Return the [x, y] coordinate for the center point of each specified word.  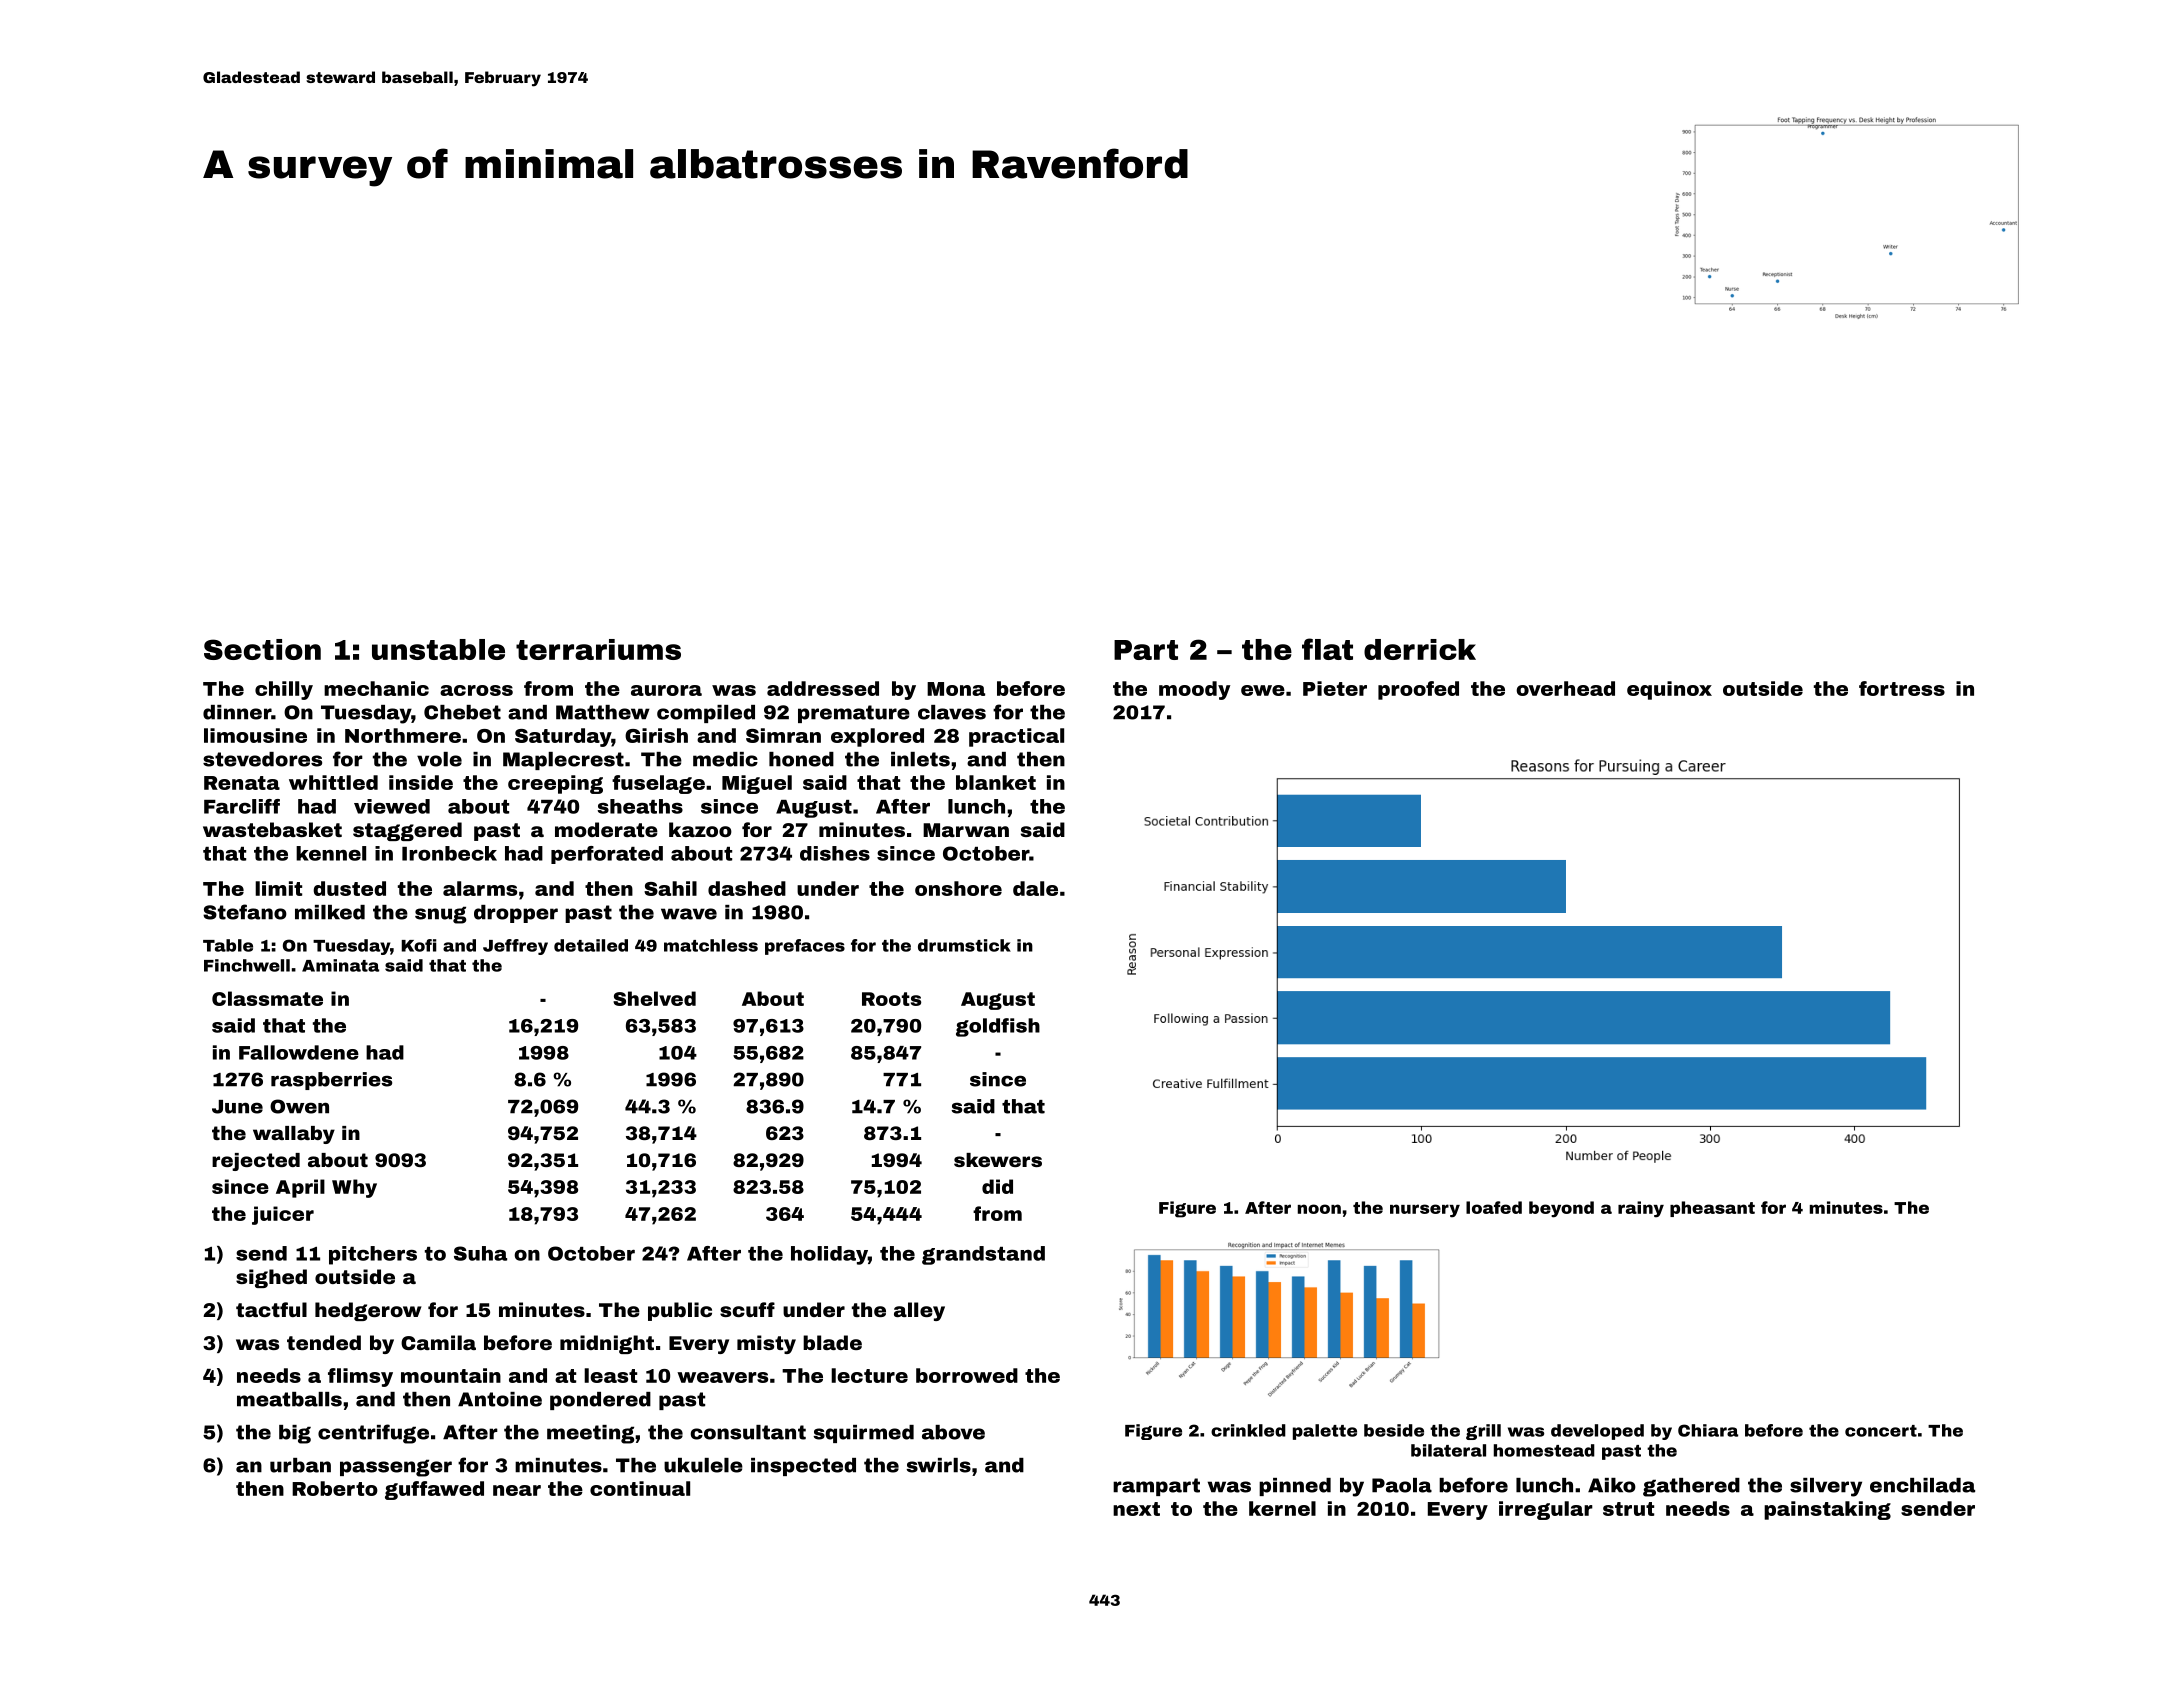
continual [640, 1488]
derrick [1420, 649]
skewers [998, 1160]
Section [262, 649]
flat [1327, 649]
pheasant [1712, 1209]
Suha [480, 1253]
